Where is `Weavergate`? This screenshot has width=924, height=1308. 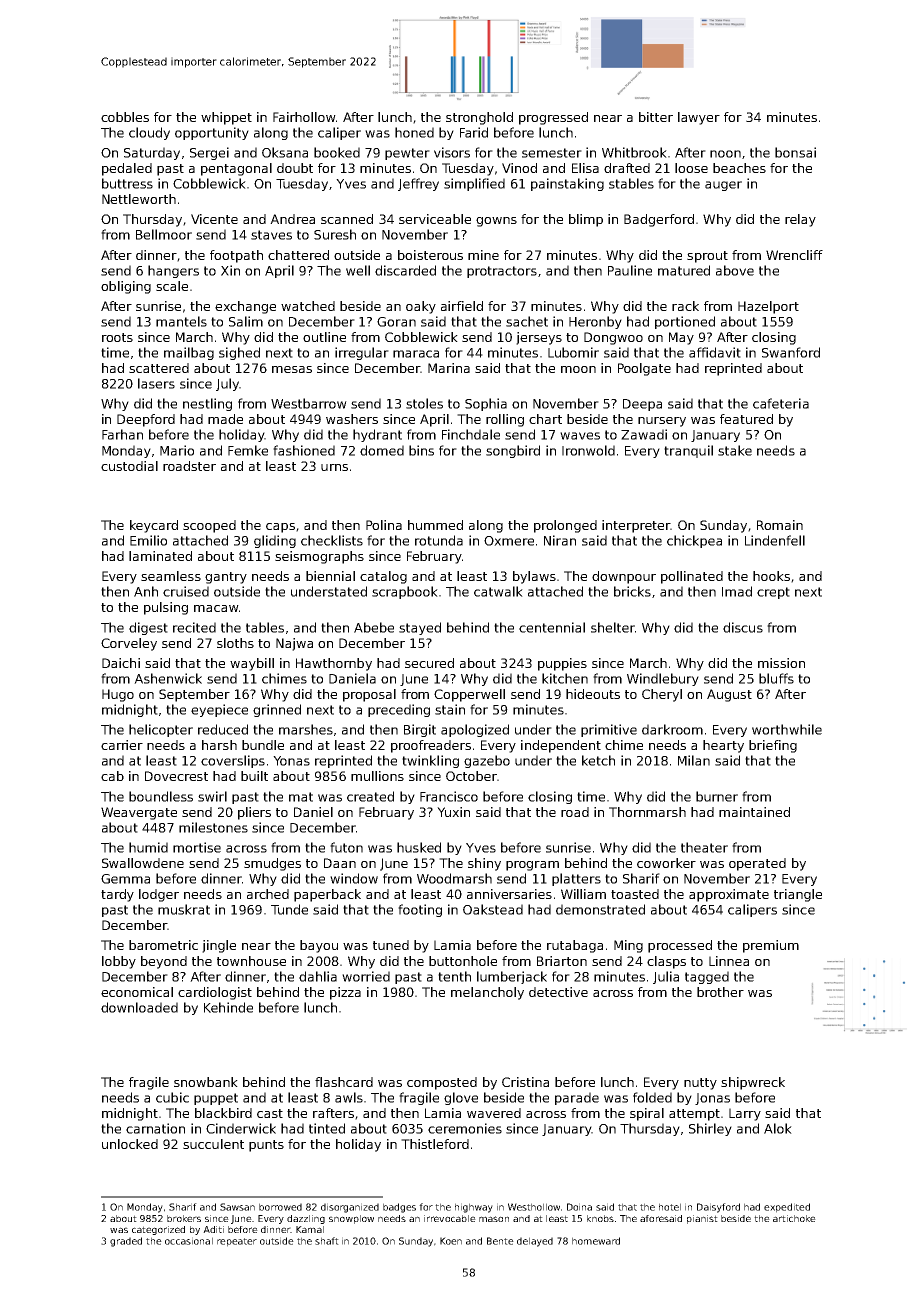 Weavergate is located at coordinates (139, 813).
